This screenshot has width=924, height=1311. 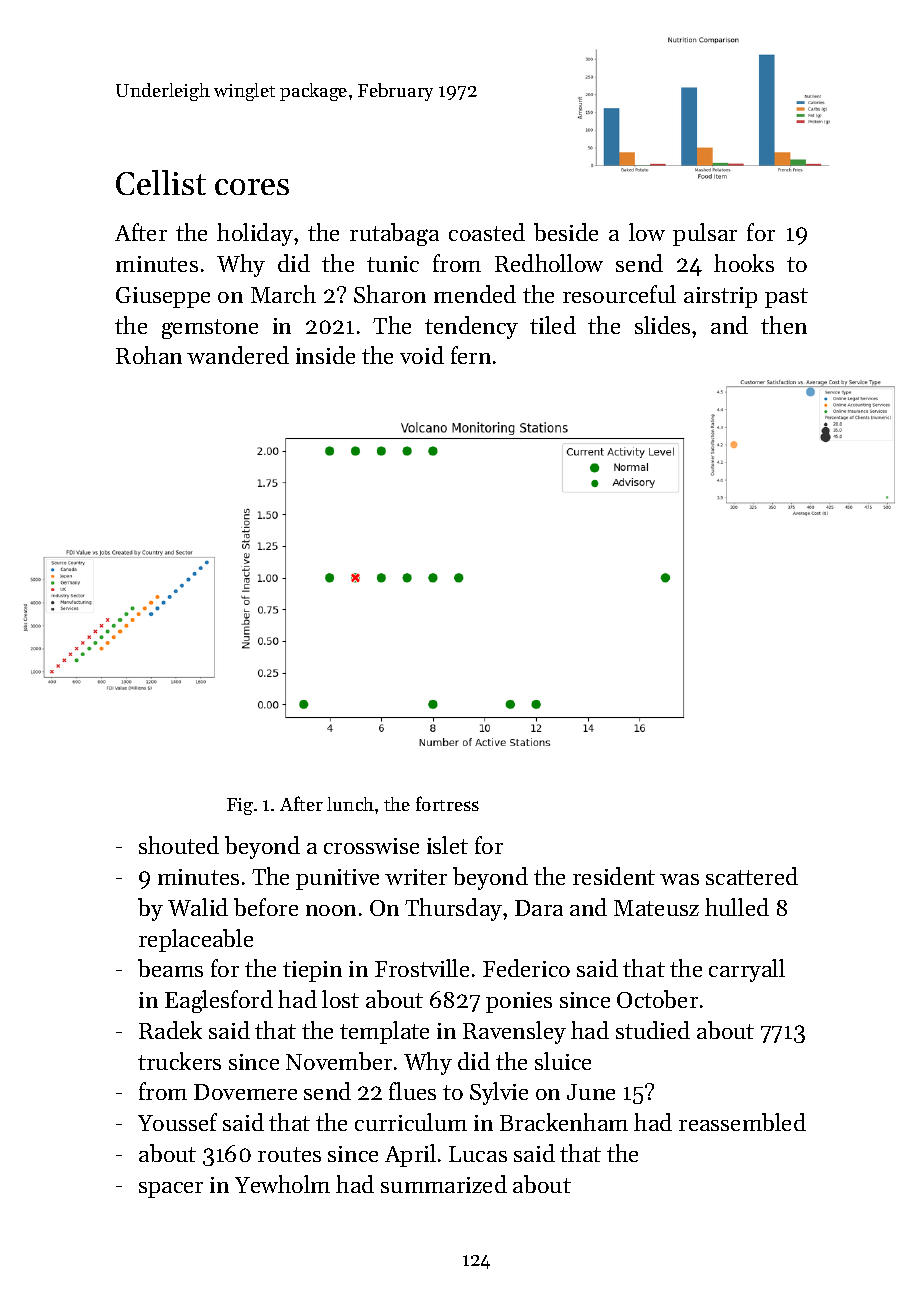 What do you see at coordinates (614, 876) in the screenshot?
I see `resident` at bounding box center [614, 876].
